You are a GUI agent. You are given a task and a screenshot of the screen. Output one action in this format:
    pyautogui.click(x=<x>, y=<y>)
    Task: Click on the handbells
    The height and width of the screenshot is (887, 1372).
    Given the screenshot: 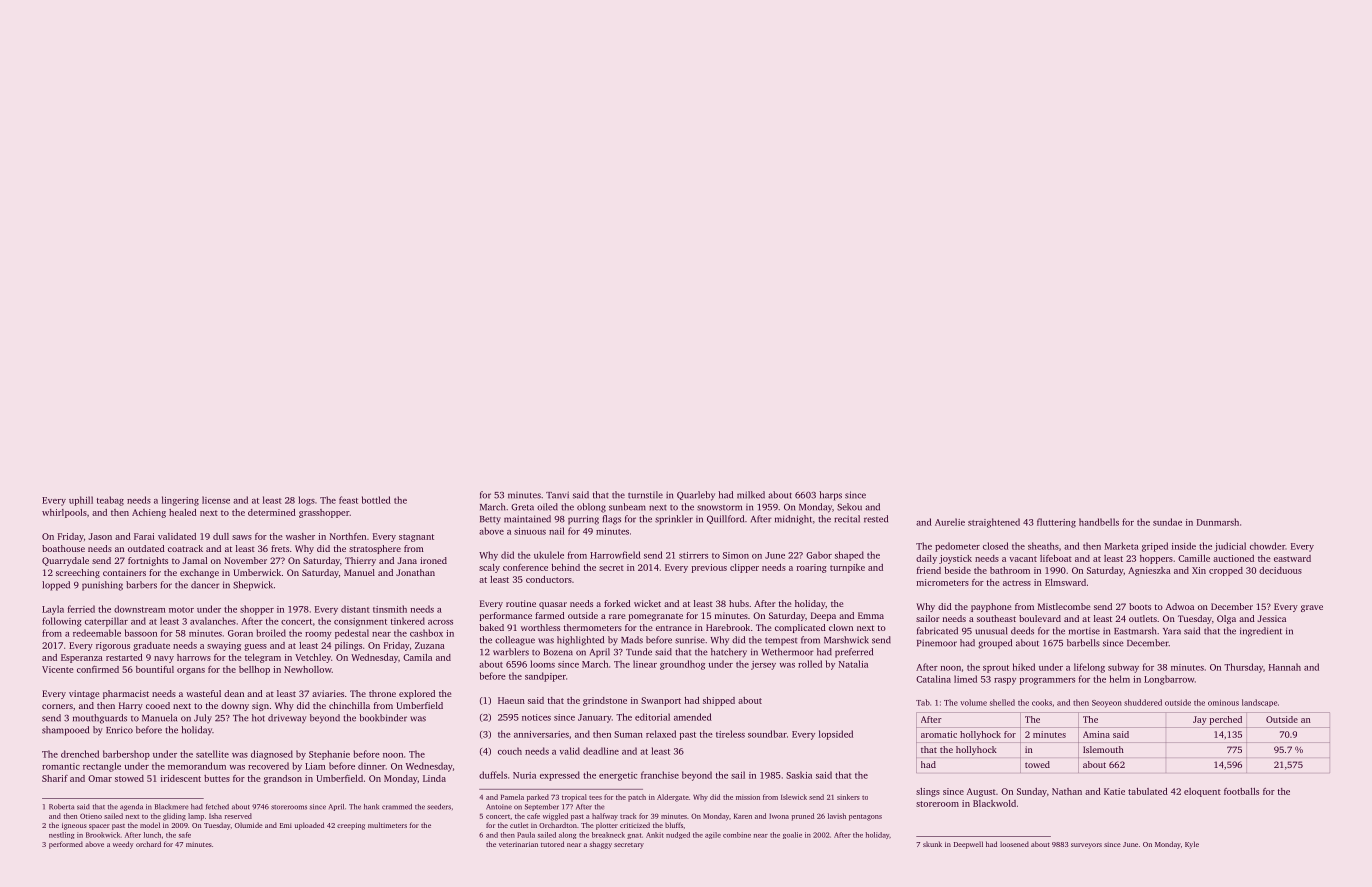 What is the action you would take?
    pyautogui.click(x=1099, y=522)
